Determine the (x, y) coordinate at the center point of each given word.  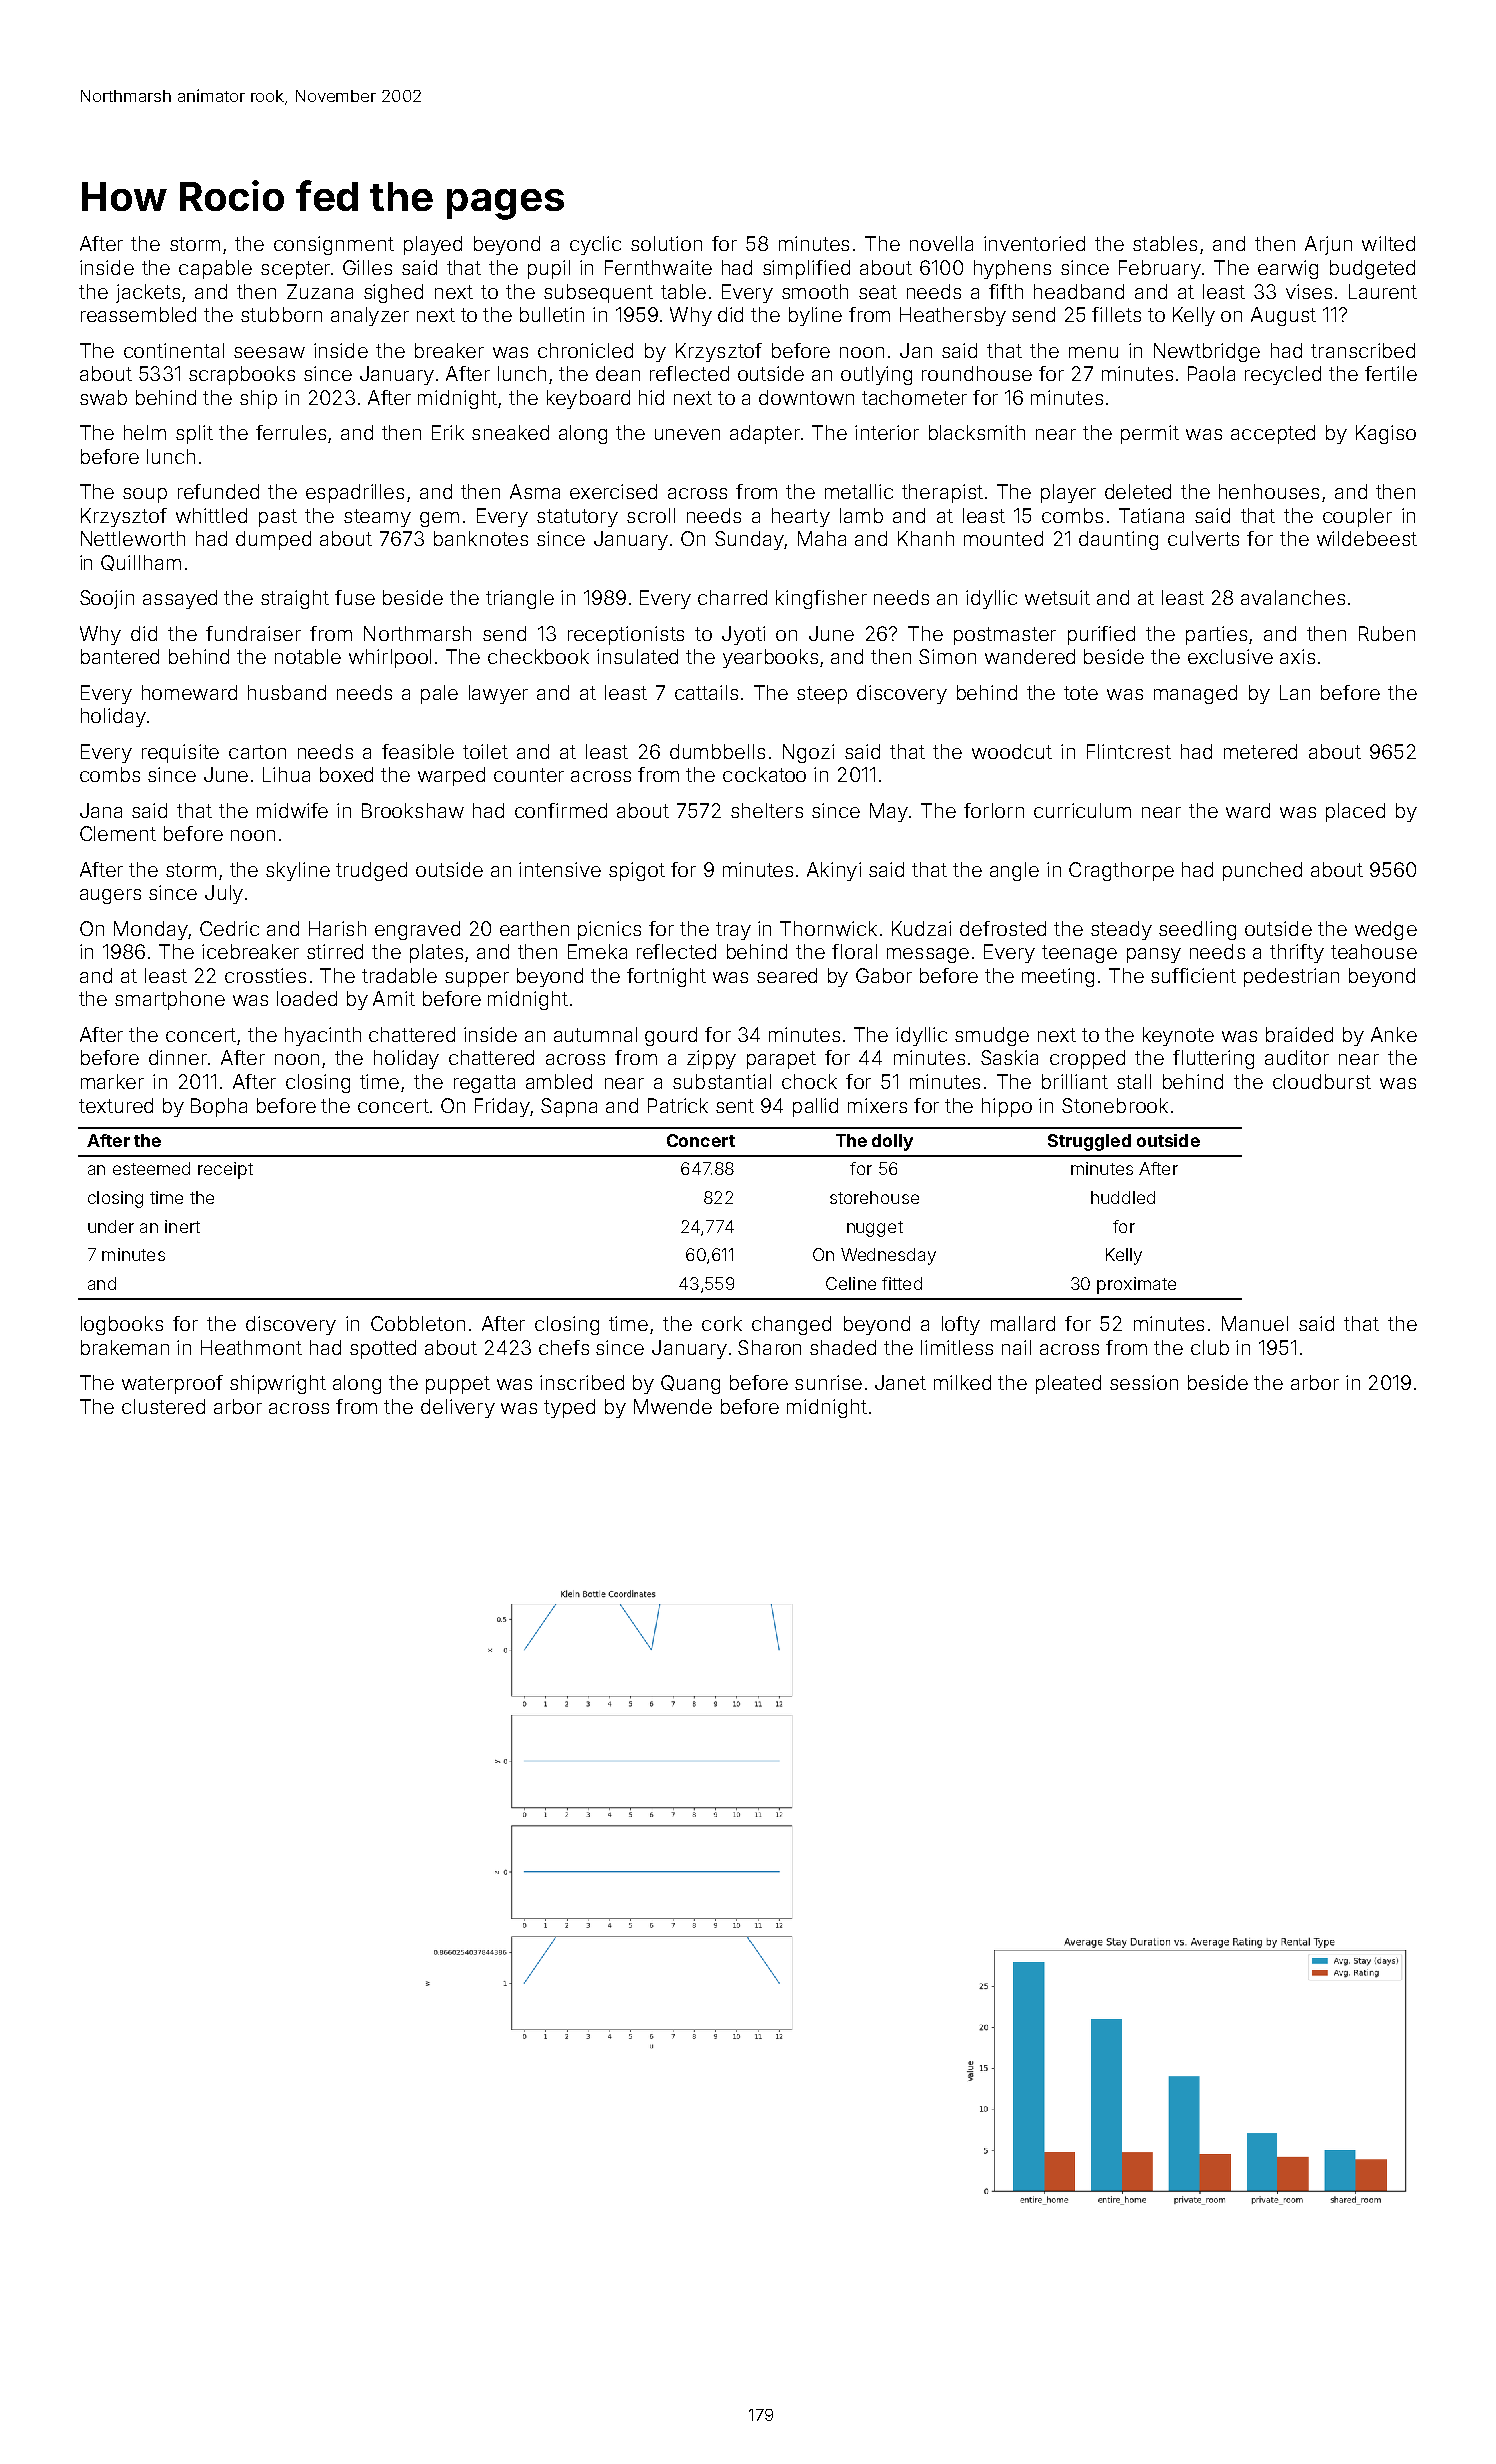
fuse (355, 597)
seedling (1197, 930)
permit (1150, 434)
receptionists (626, 635)
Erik (448, 432)
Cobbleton (418, 1323)
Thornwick (828, 928)
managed (1195, 694)
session (1144, 1382)
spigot (637, 871)
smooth (815, 291)
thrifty (1297, 953)
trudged (371, 871)
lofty (961, 1325)
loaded (307, 998)
